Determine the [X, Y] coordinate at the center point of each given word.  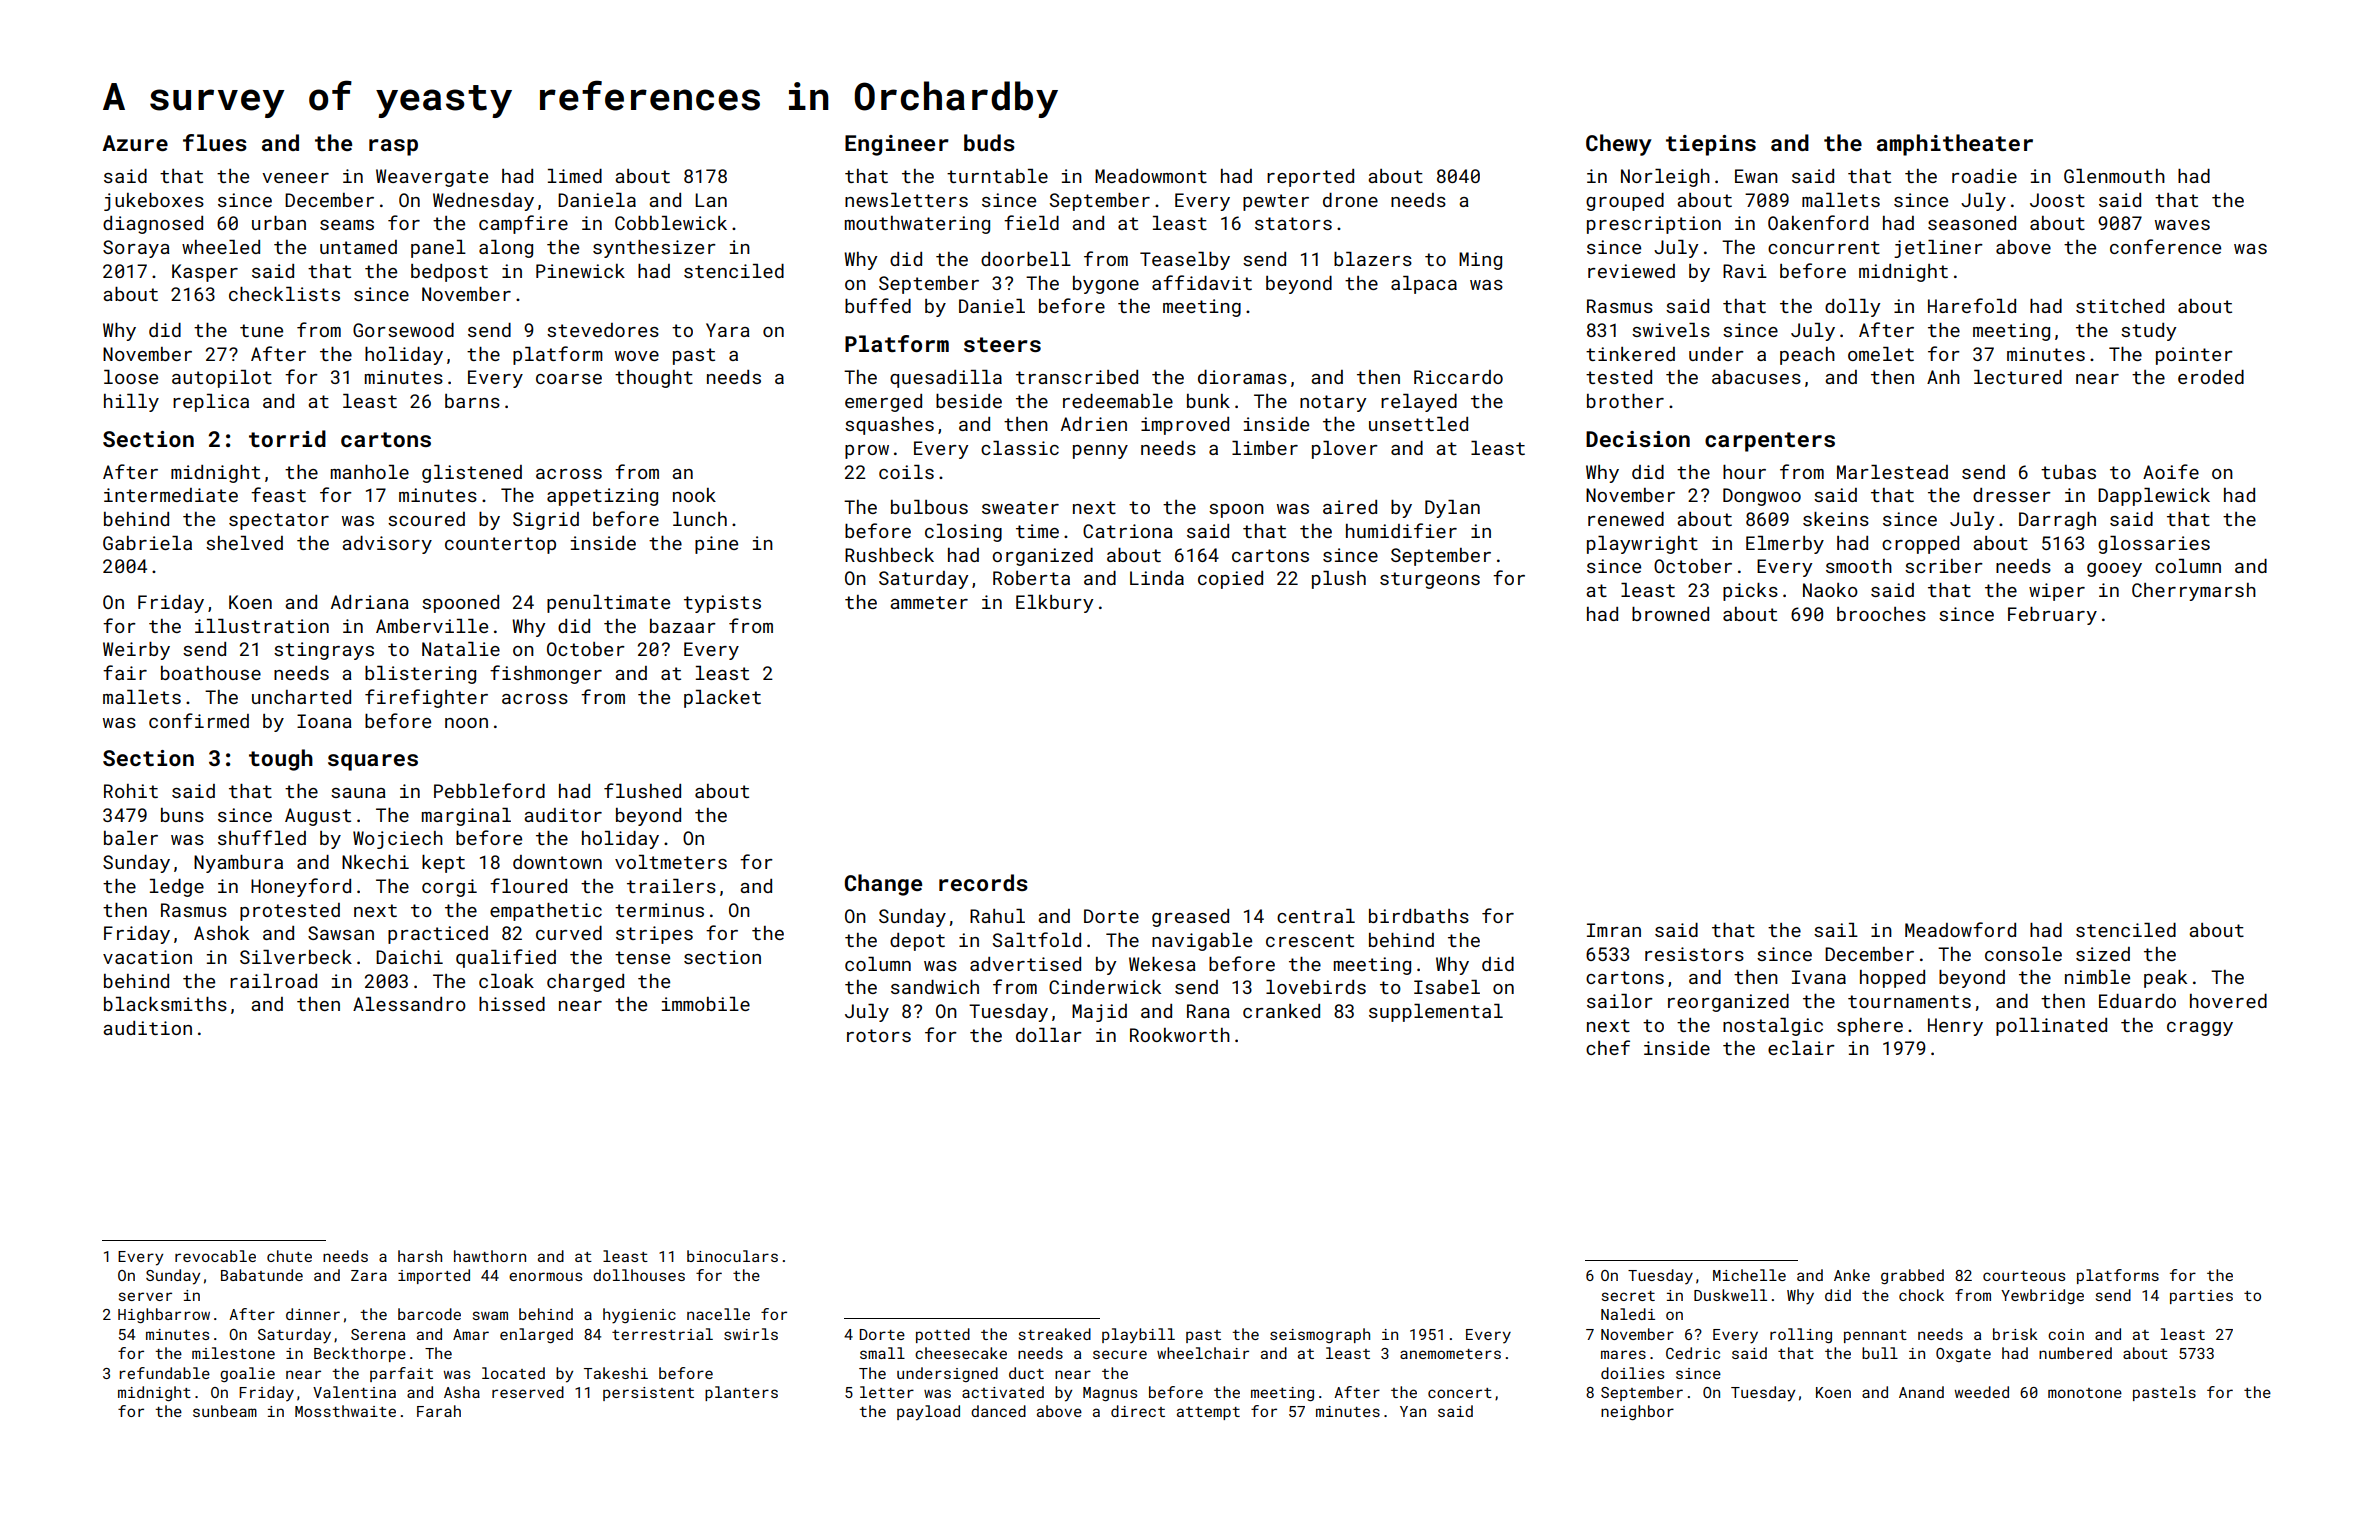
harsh [420, 1256]
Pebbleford [489, 790]
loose [131, 377]
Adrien [1094, 424]
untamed [358, 247]
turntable [997, 176]
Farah [439, 1411]
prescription [1654, 225]
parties [2201, 1297]
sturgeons [1430, 580]
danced [998, 1411]
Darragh [2057, 521]
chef [1608, 1047]
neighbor [1637, 1412]
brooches [1881, 614]
